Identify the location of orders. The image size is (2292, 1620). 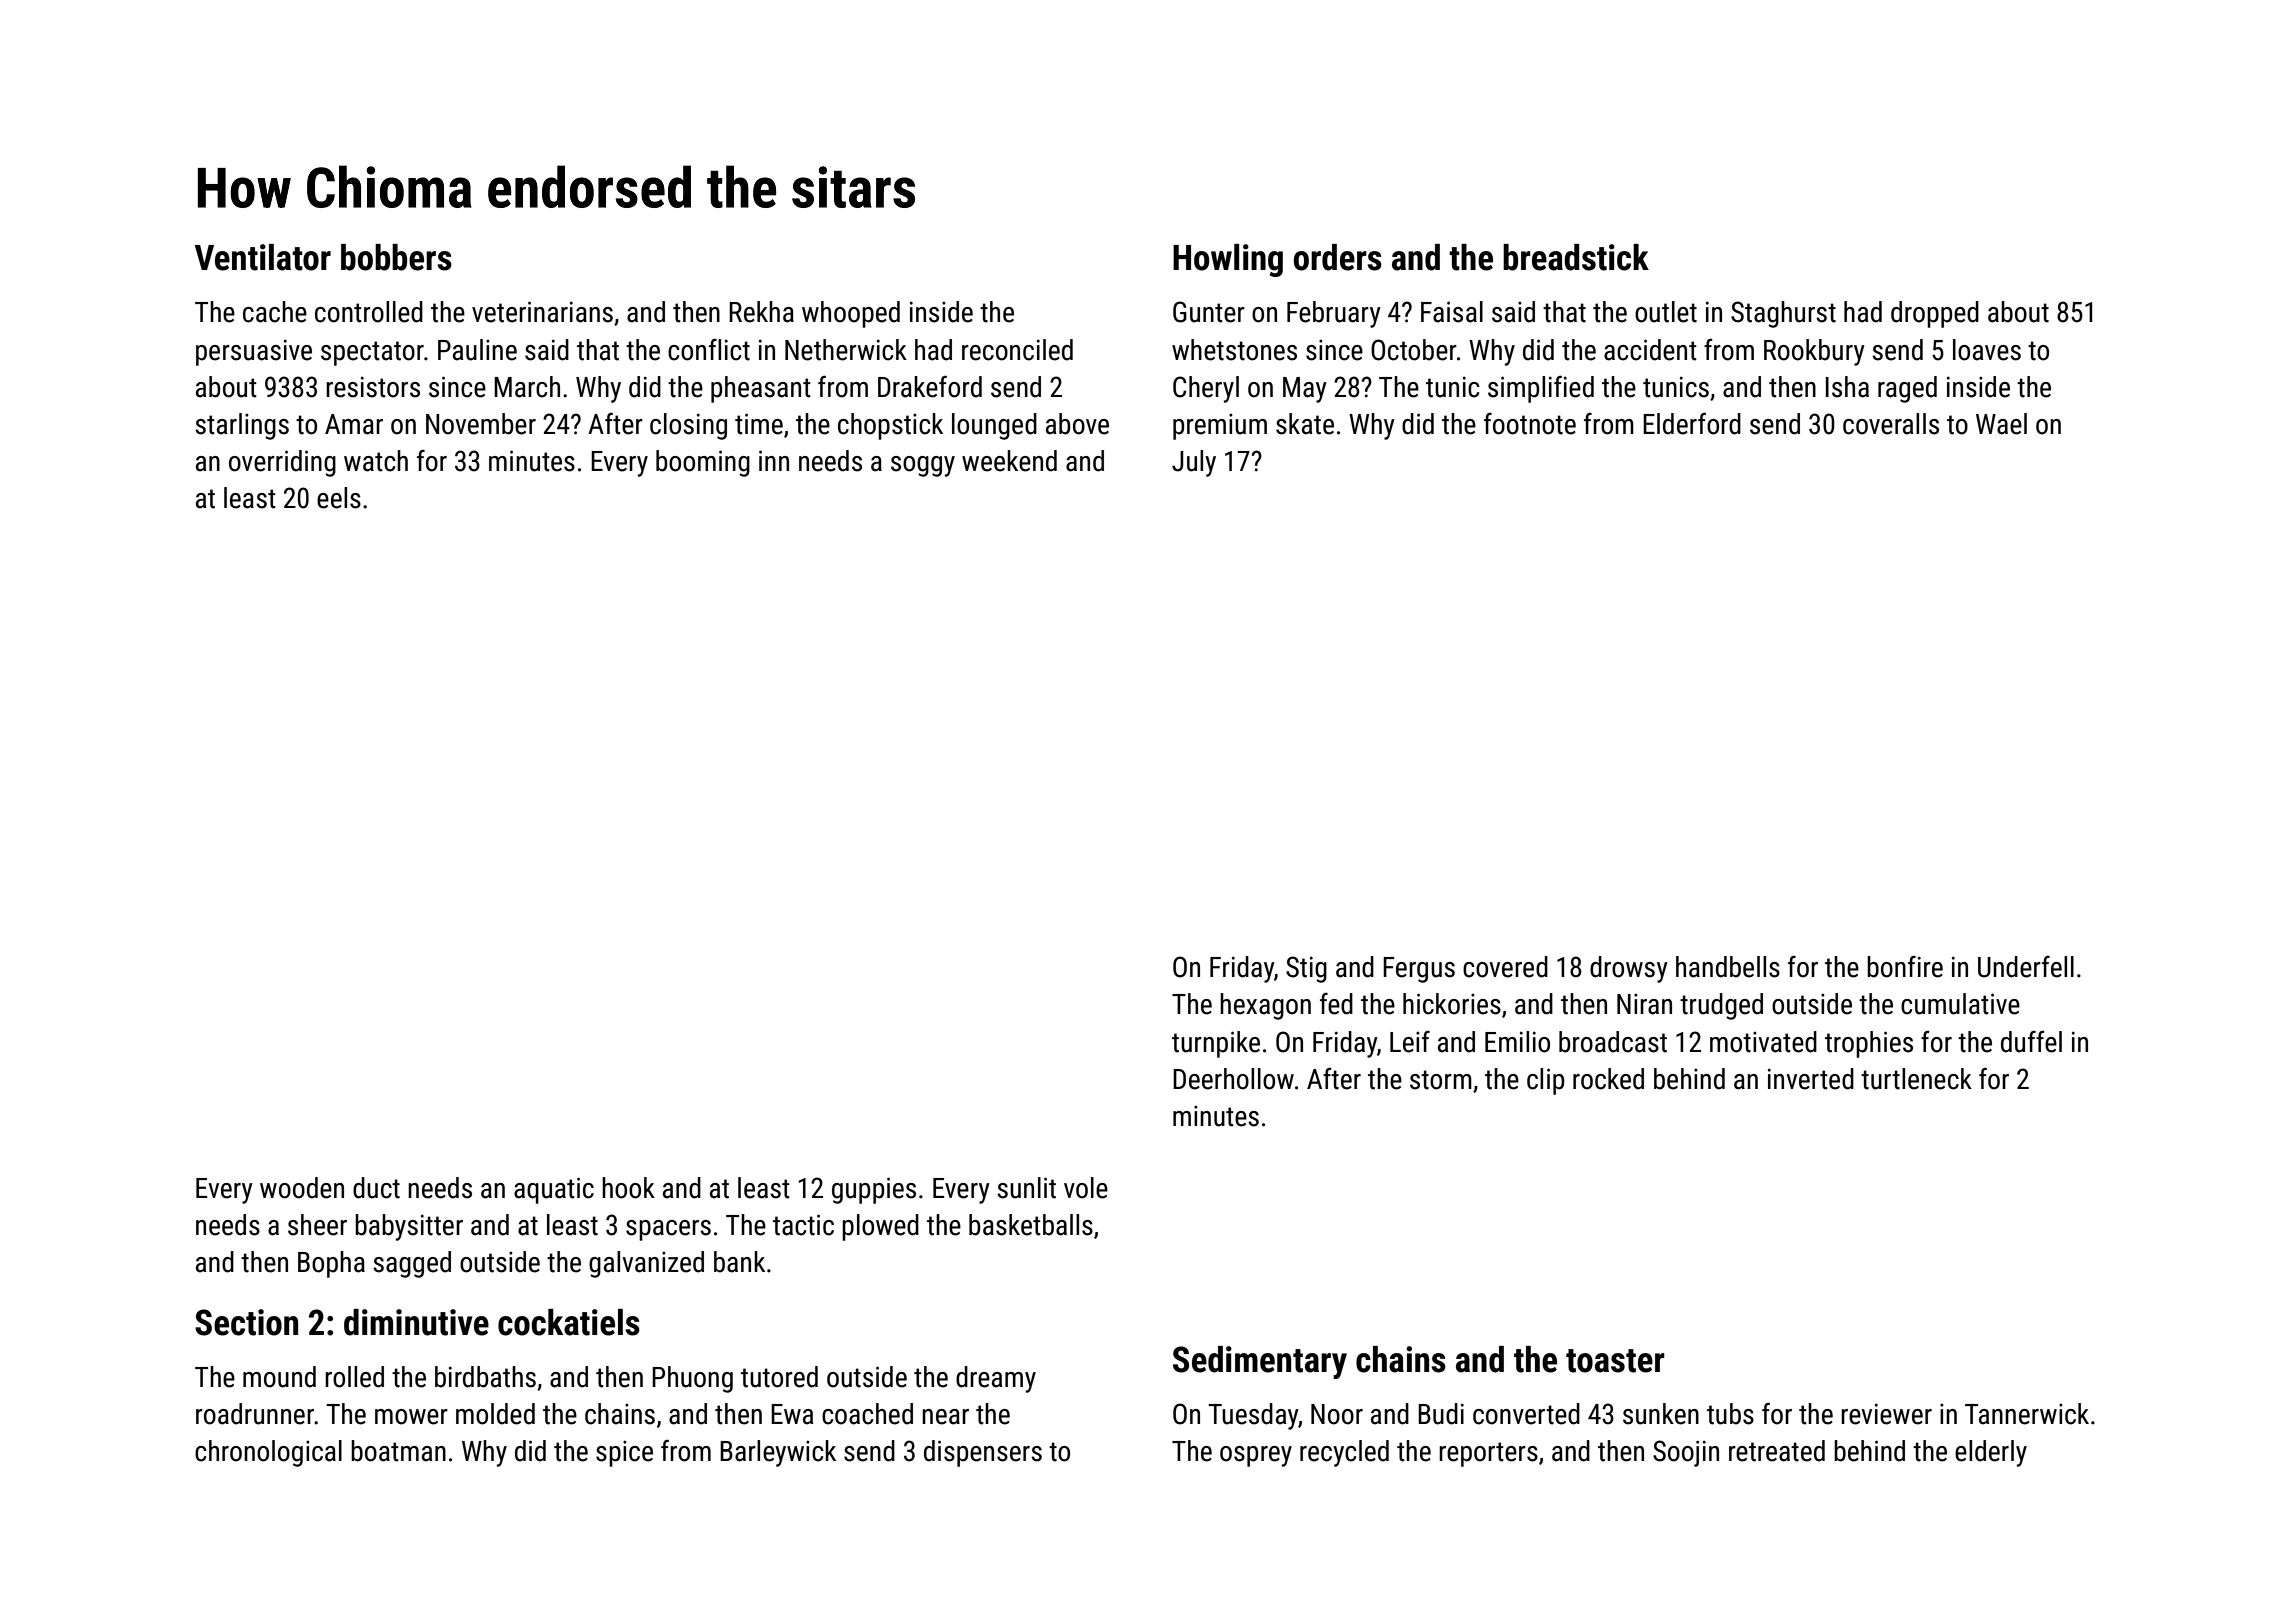
(1338, 257).
